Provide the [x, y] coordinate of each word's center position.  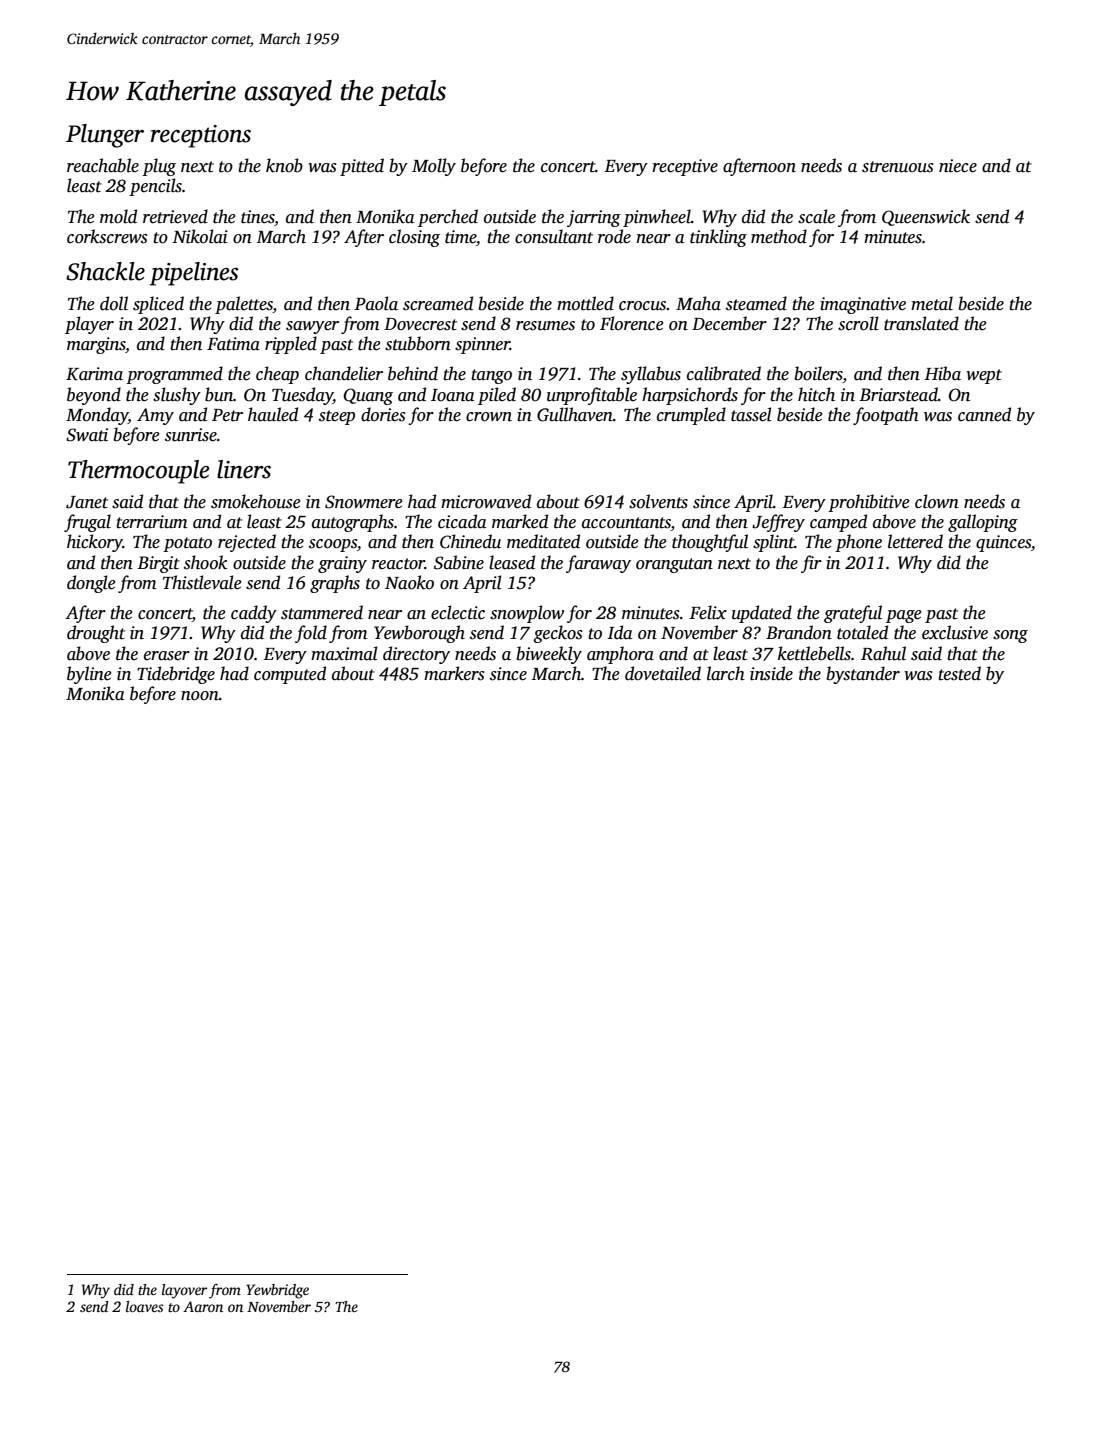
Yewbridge [277, 1291]
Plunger [105, 136]
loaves [145, 1306]
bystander [863, 675]
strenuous [898, 167]
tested [959, 673]
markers [454, 673]
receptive [685, 167]
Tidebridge [176, 675]
